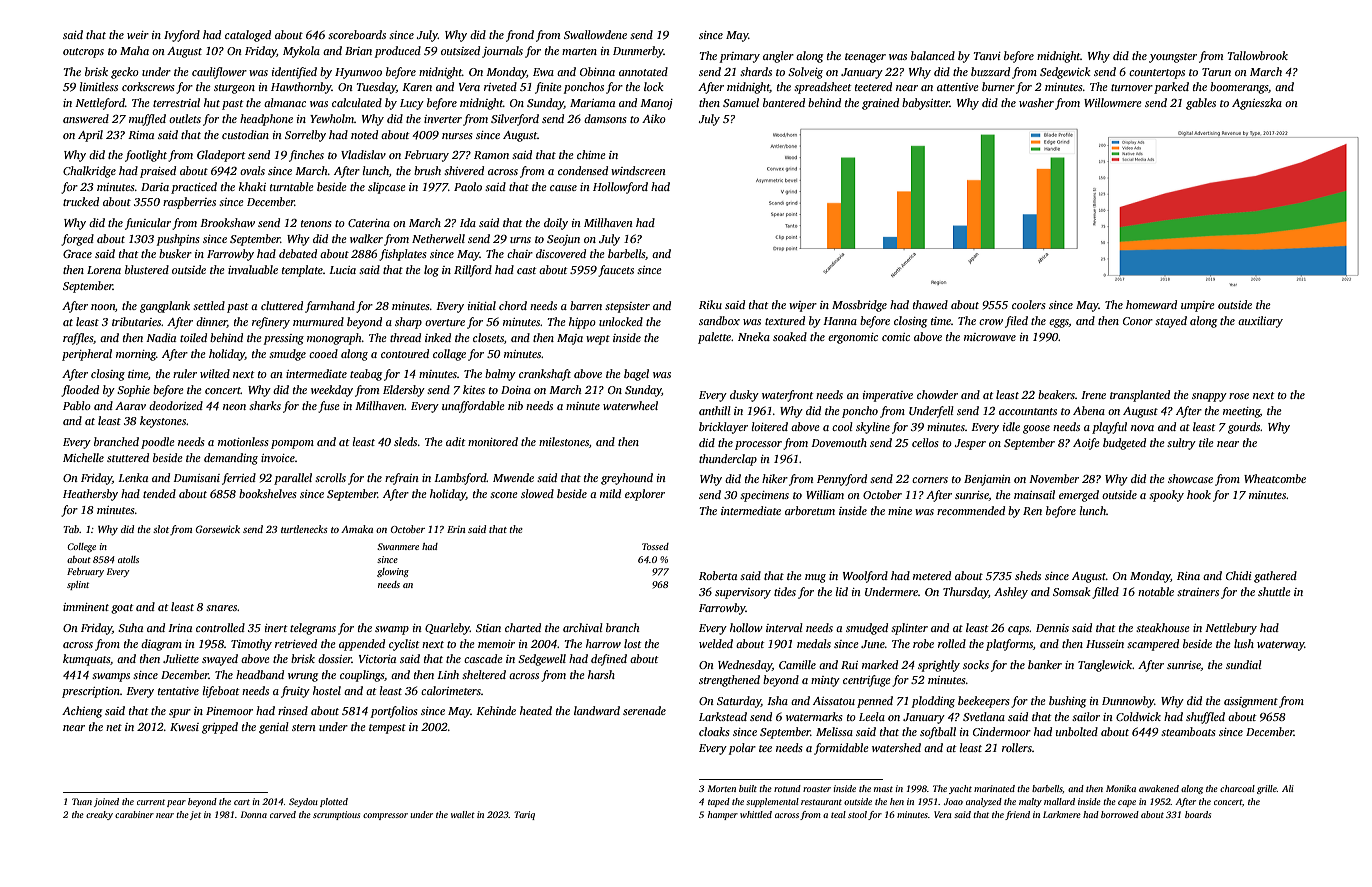 This screenshot has height=887, width=1372. Describe the element at coordinates (1120, 814) in the screenshot. I see `borrowed` at that location.
